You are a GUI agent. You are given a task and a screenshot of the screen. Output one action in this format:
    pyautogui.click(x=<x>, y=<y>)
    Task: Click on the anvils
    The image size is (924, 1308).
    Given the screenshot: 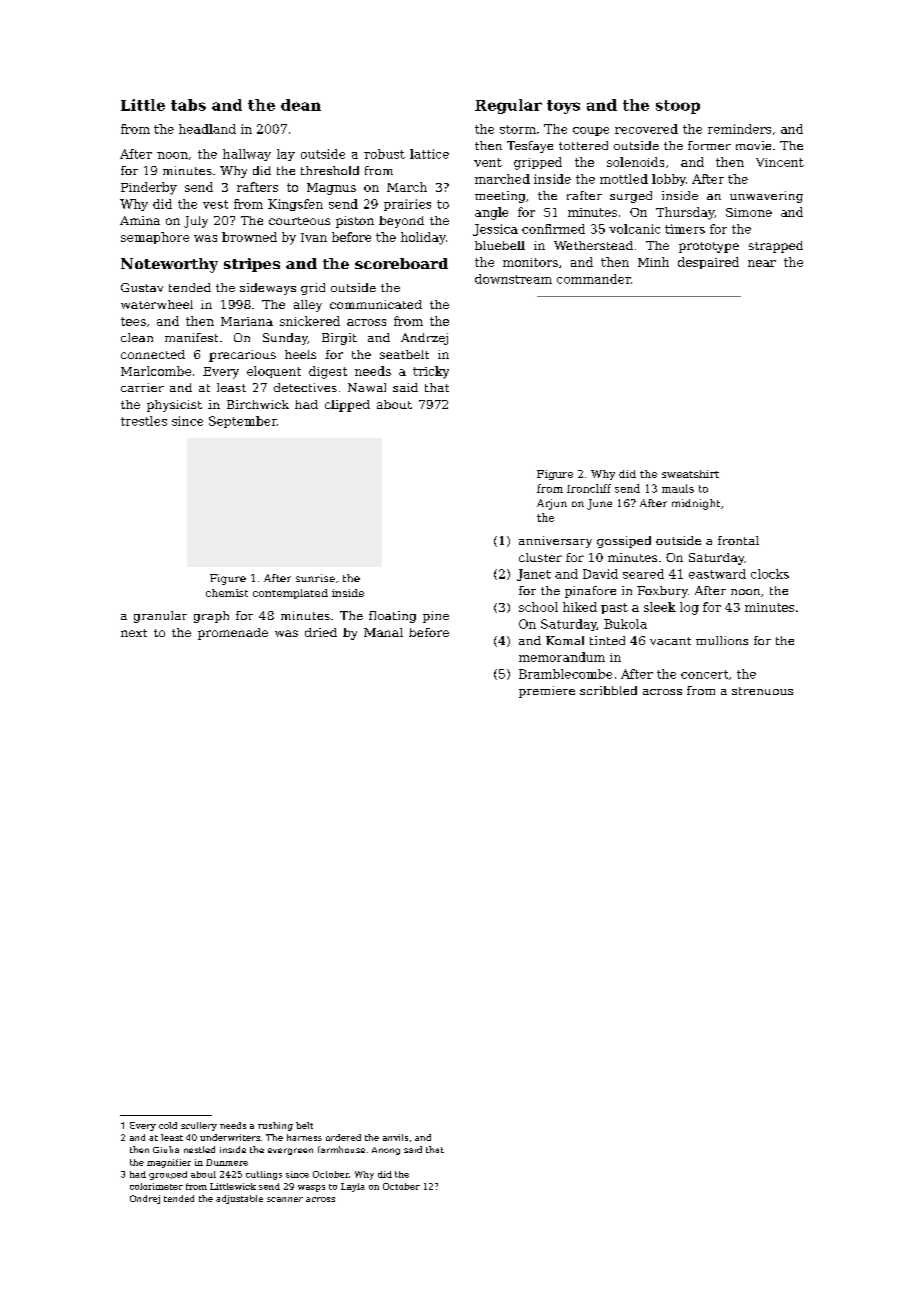 What is the action you would take?
    pyautogui.click(x=395, y=1137)
